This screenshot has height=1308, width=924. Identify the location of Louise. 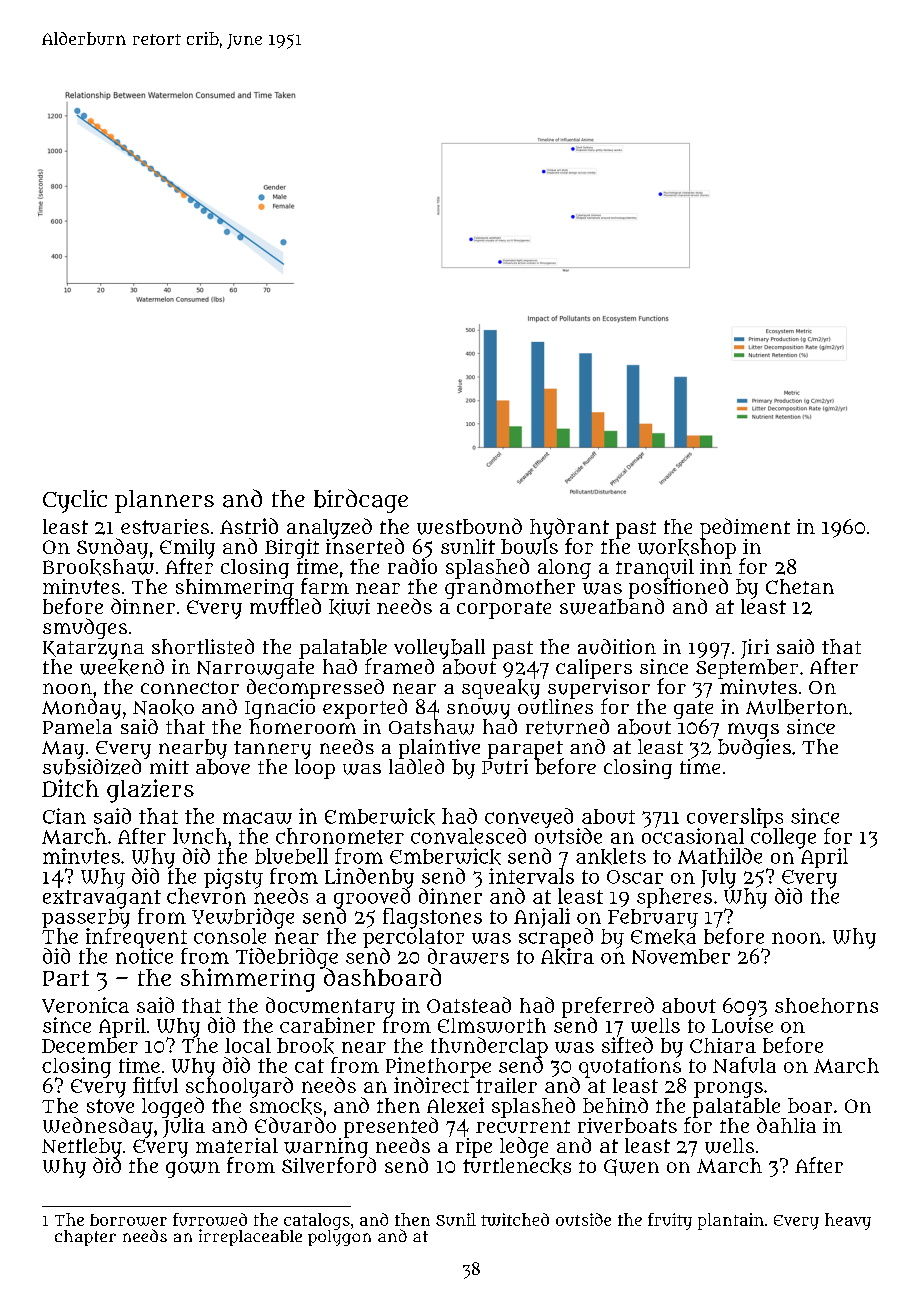
(742, 1025).
